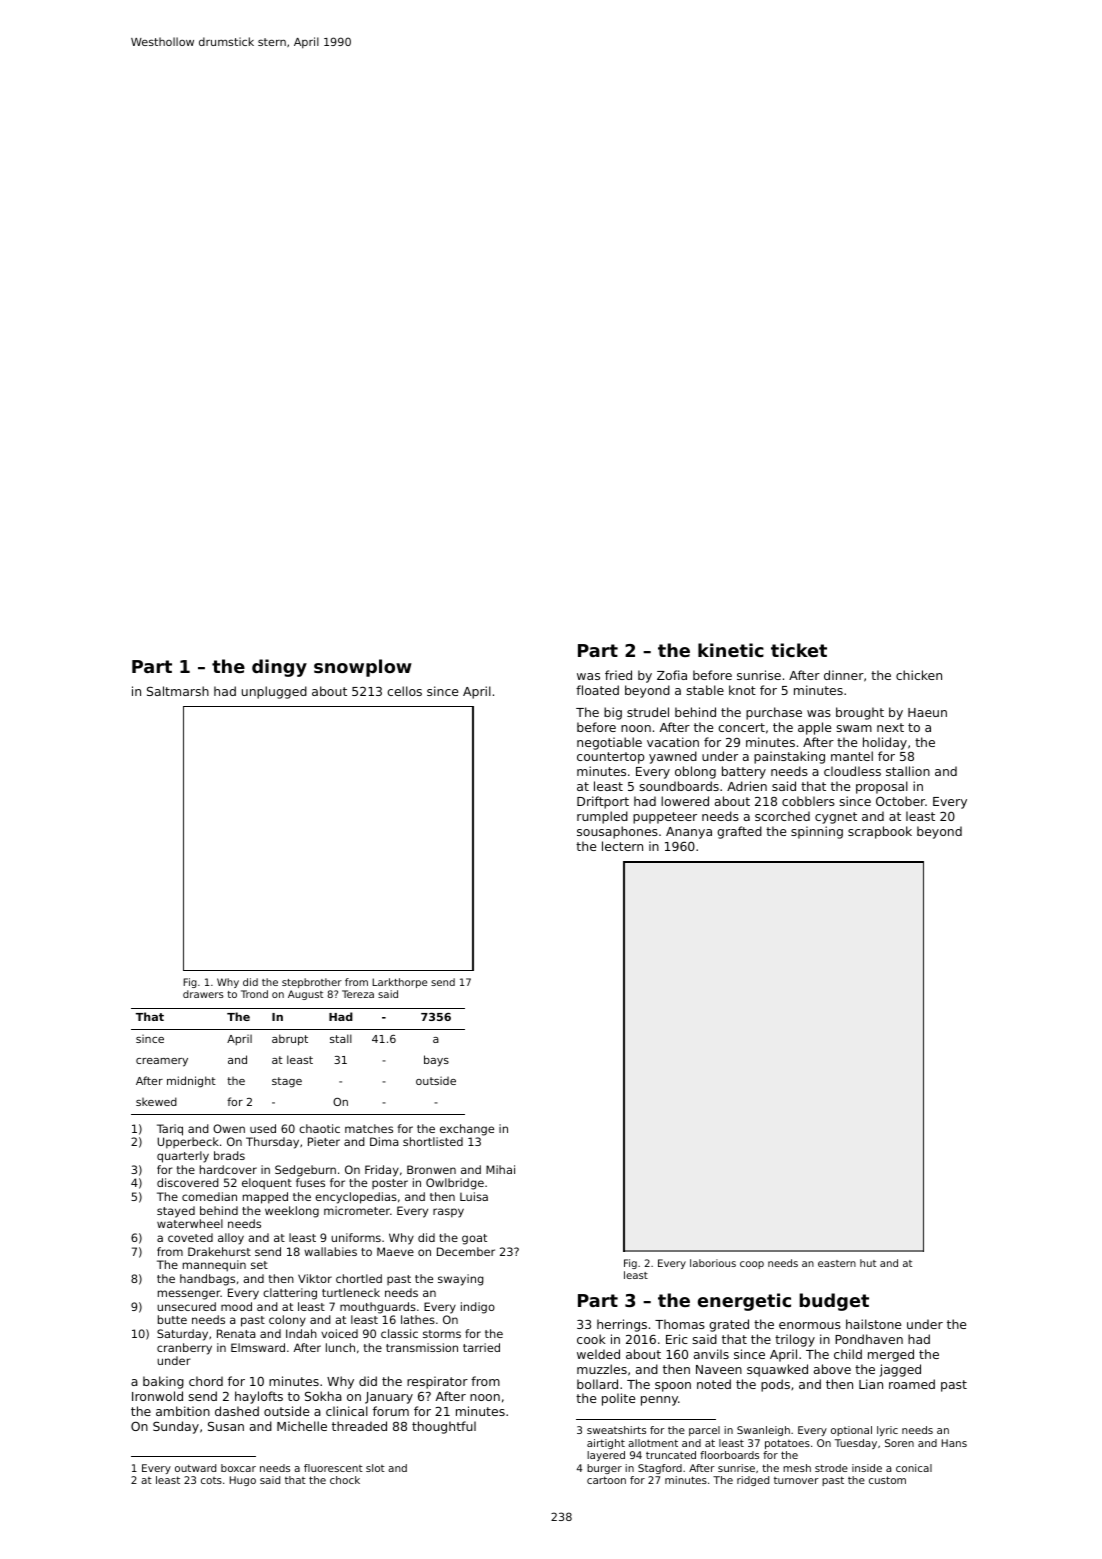  What do you see at coordinates (436, 1061) in the screenshot?
I see `bays` at bounding box center [436, 1061].
